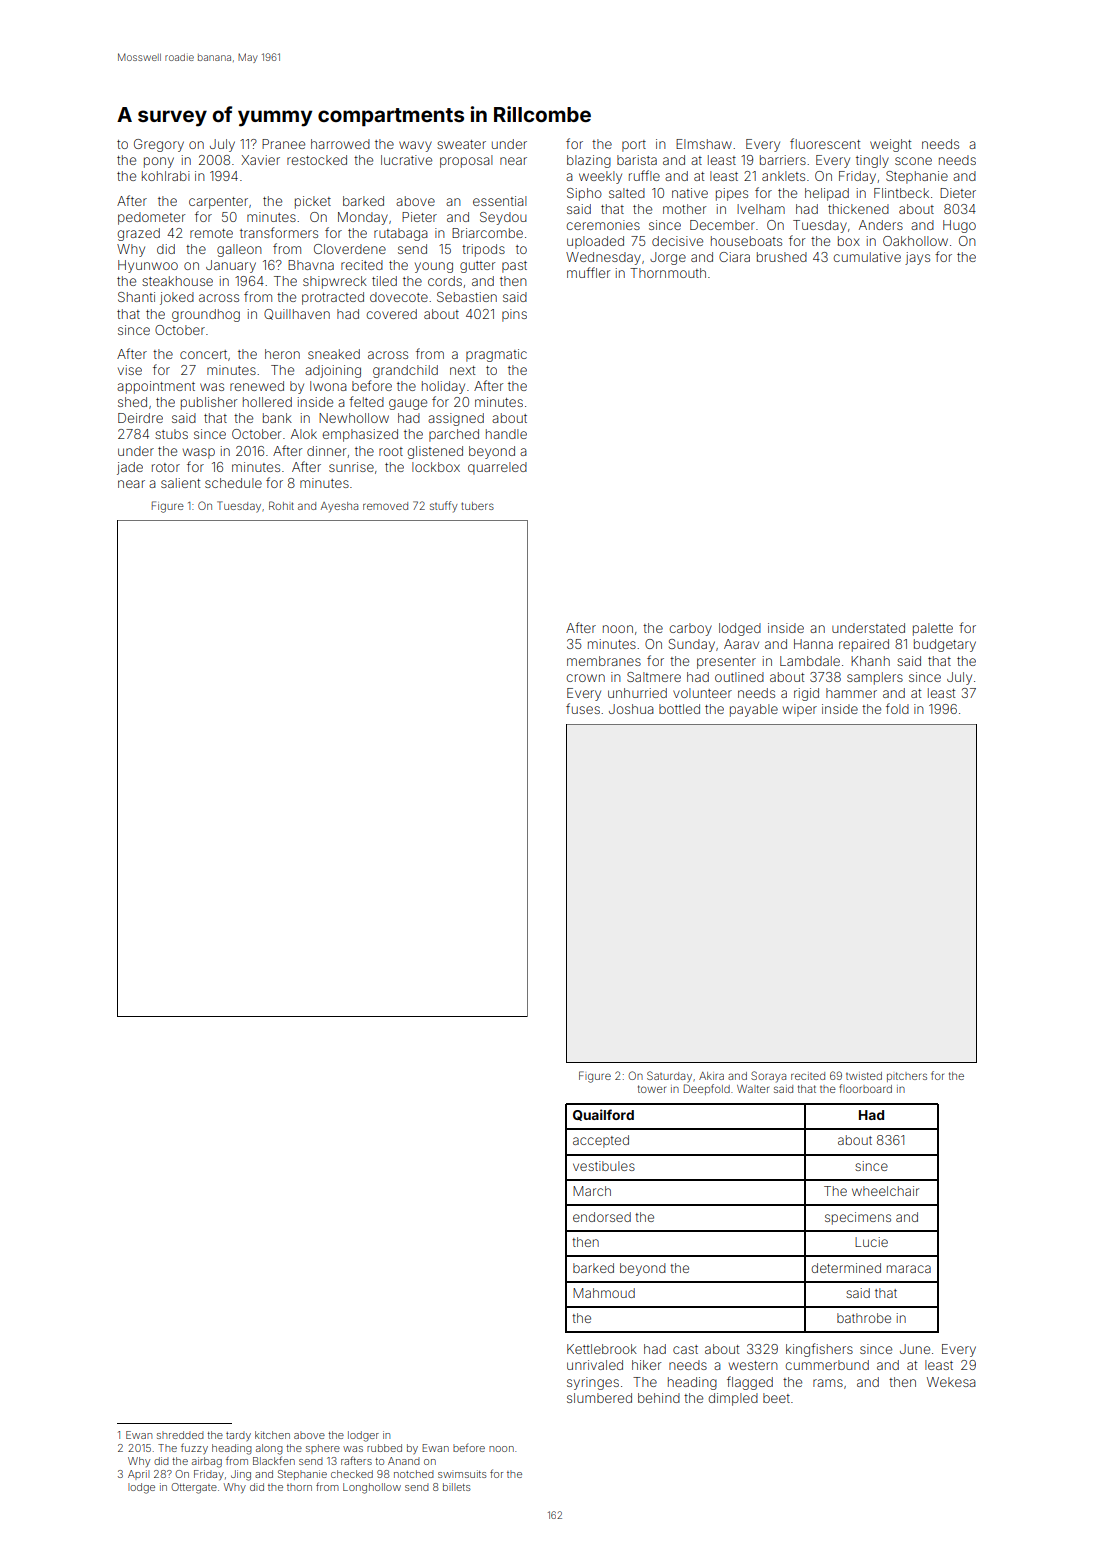  I want to click on March, so click(592, 1191).
